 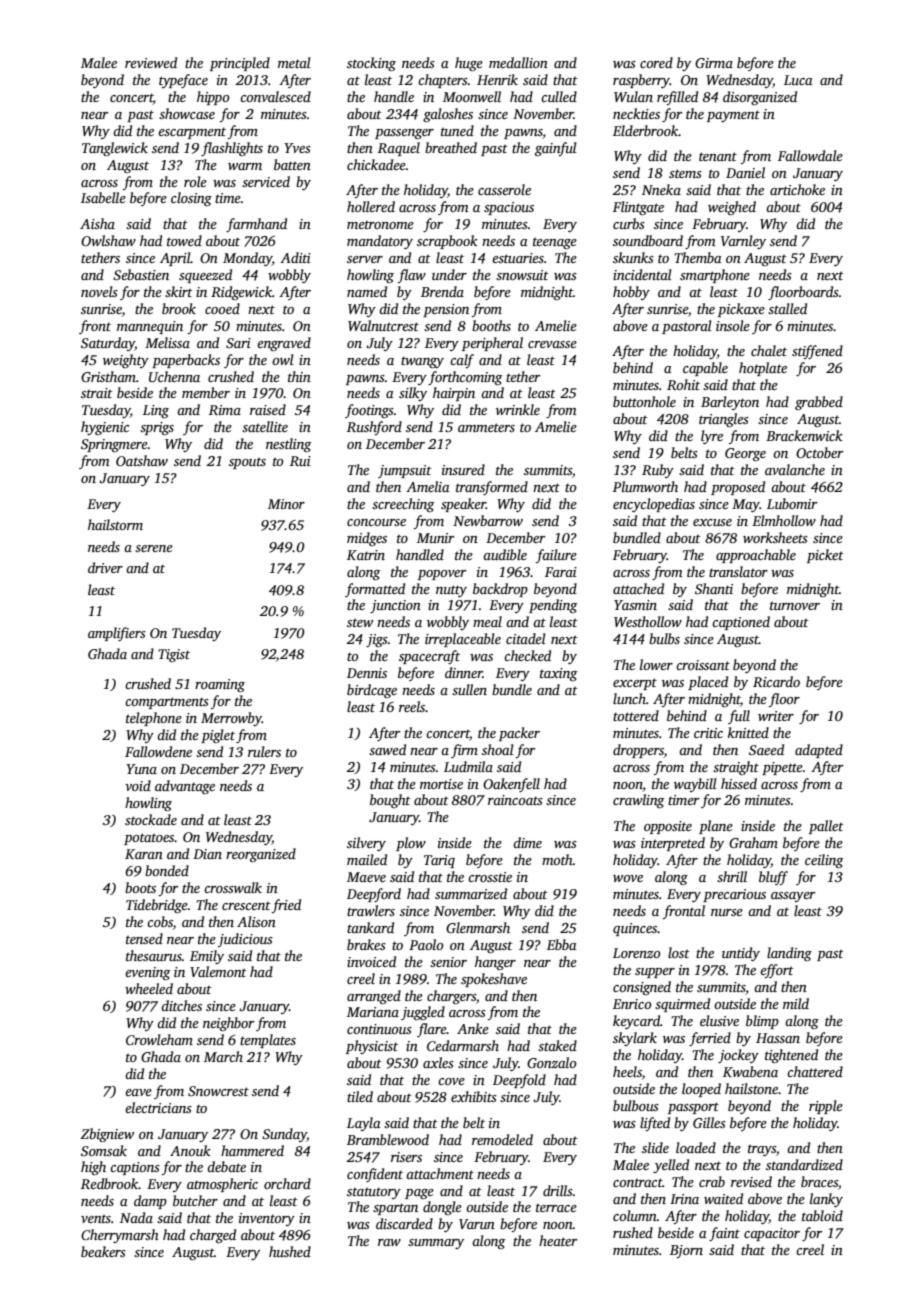 I want to click on Minor, so click(x=286, y=504).
